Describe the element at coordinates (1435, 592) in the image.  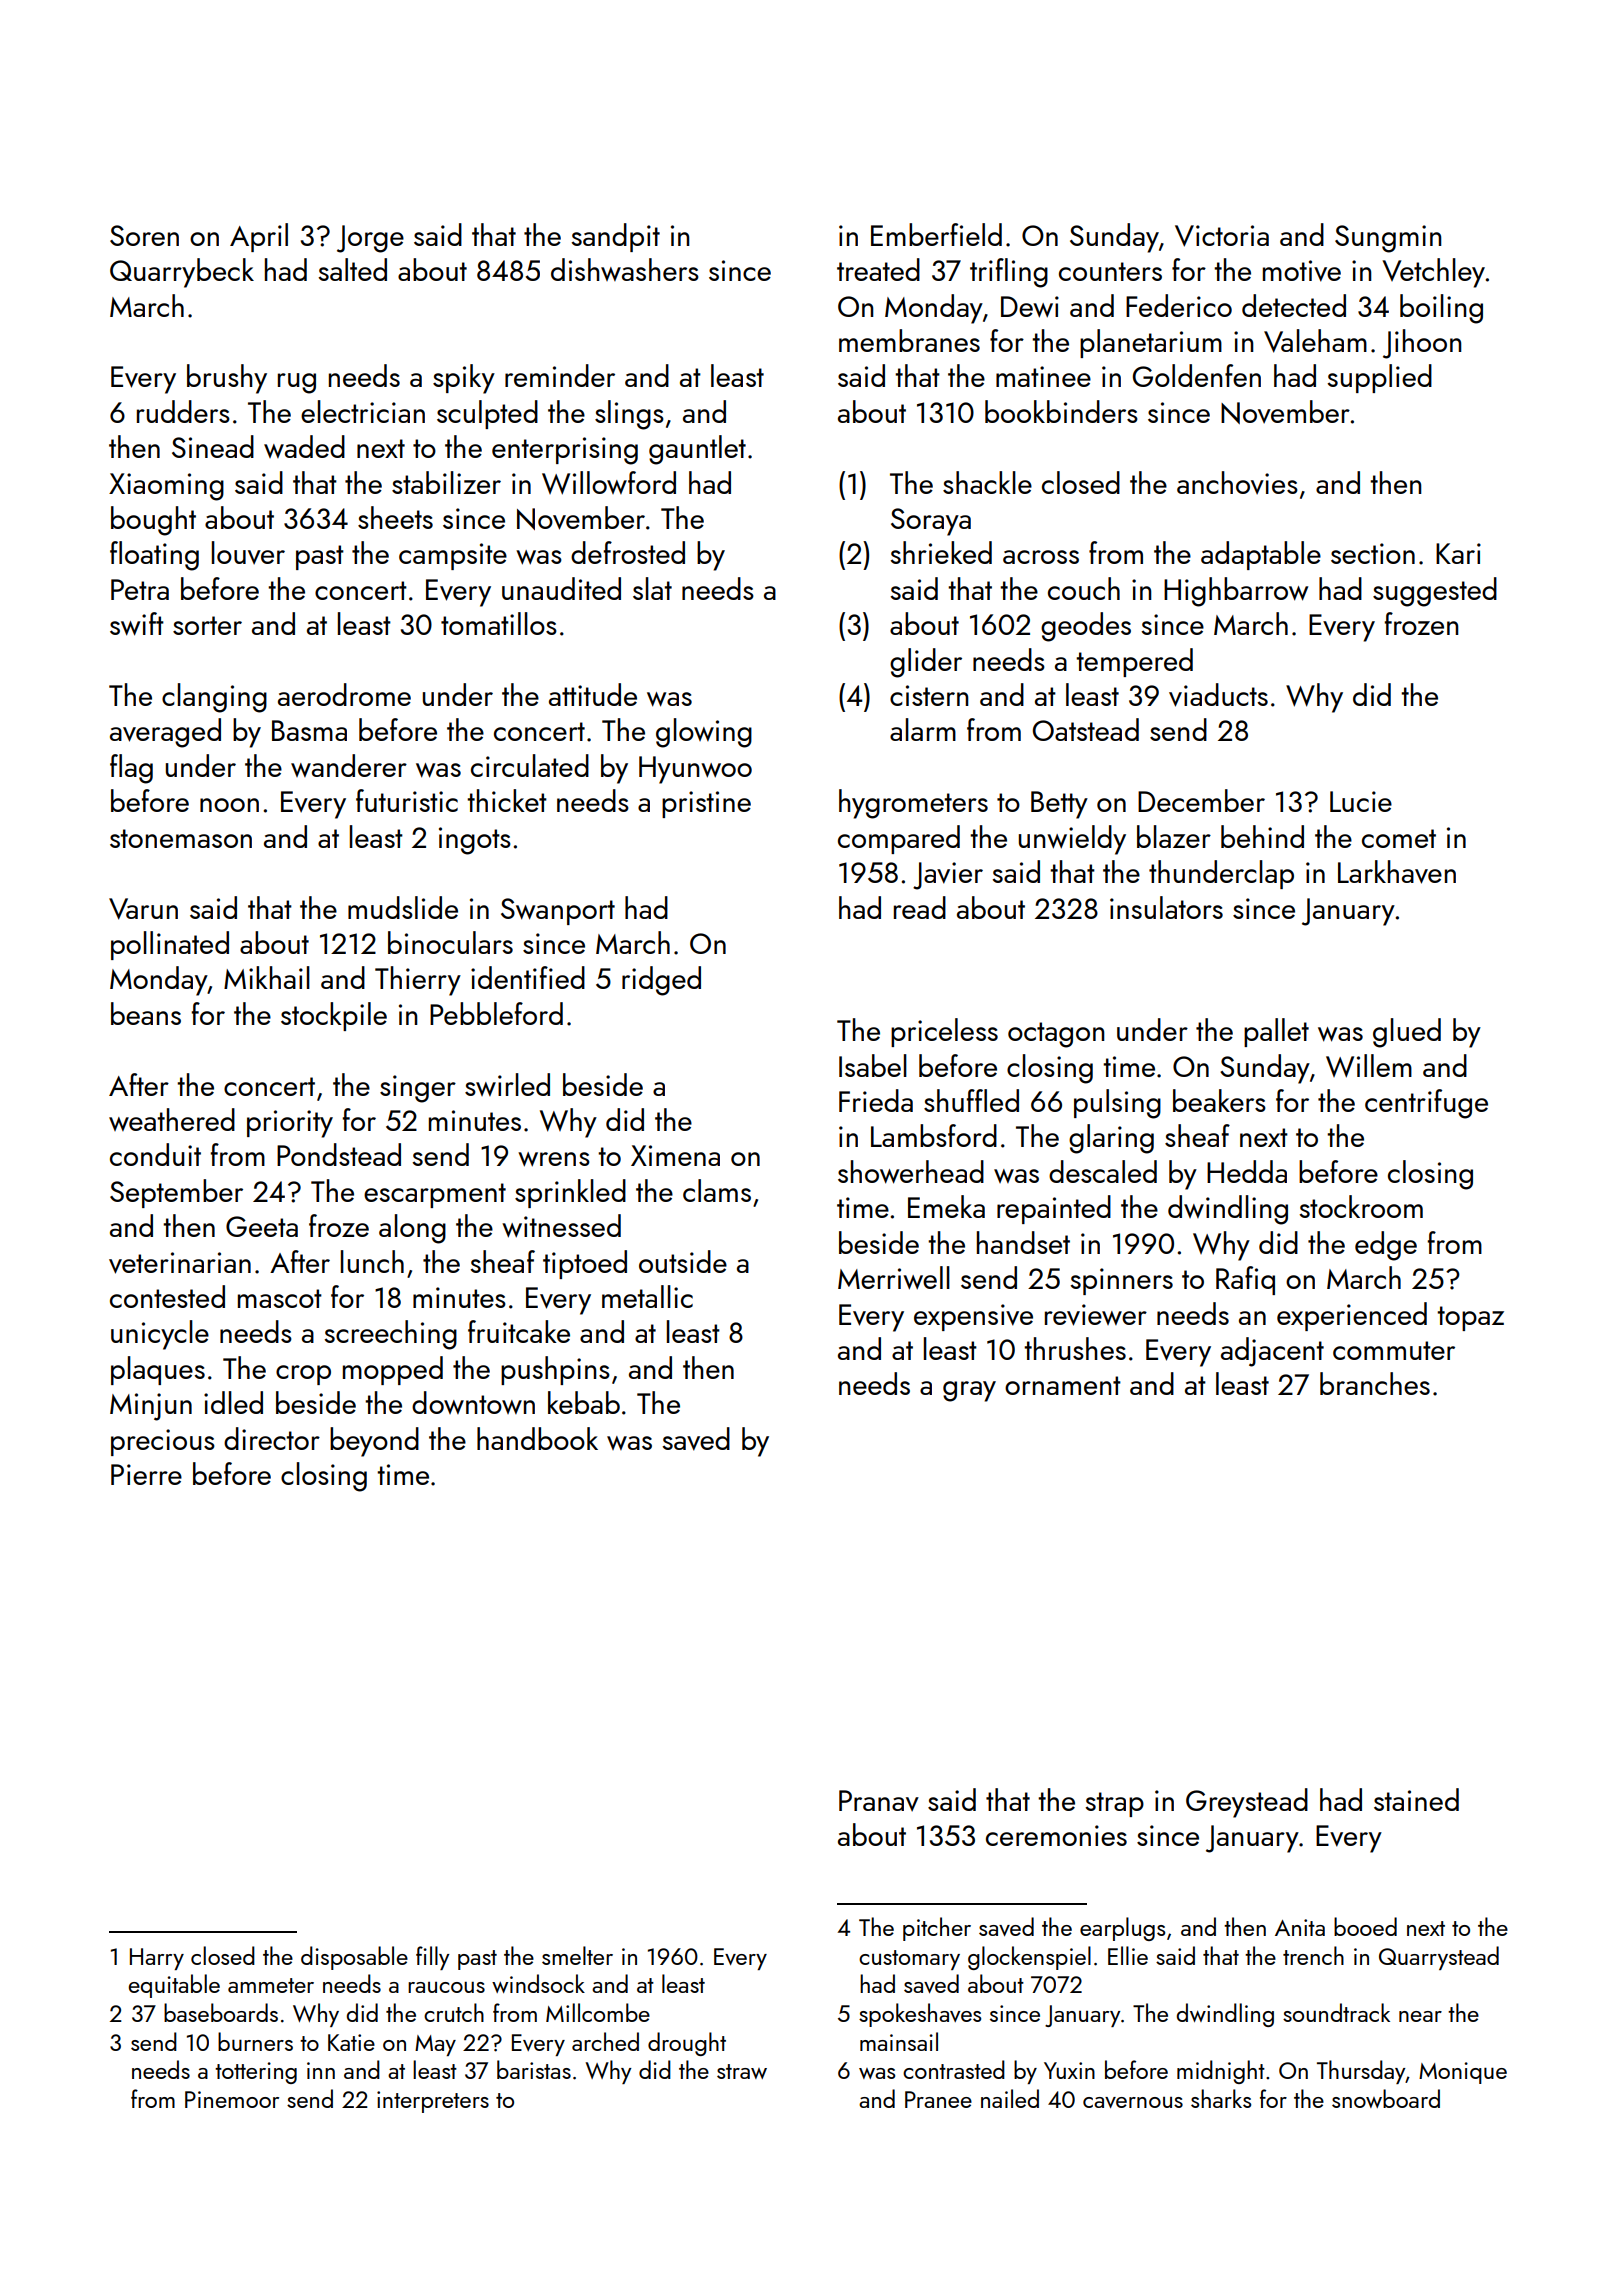
I see `suggested` at that location.
